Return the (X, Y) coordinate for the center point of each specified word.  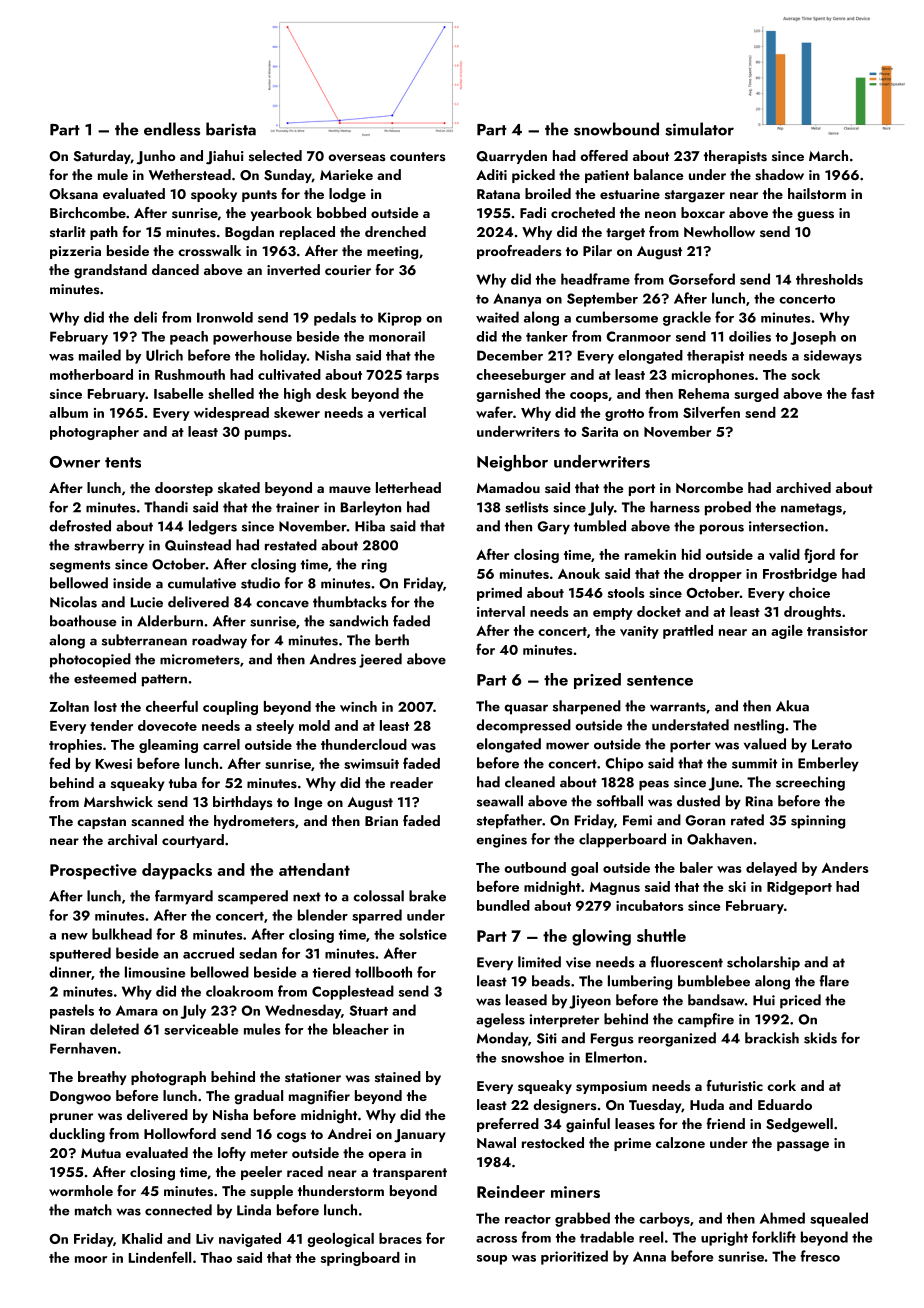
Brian (381, 821)
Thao (216, 1257)
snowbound (616, 129)
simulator (700, 129)
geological (340, 1240)
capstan (101, 823)
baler (696, 867)
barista (231, 129)
